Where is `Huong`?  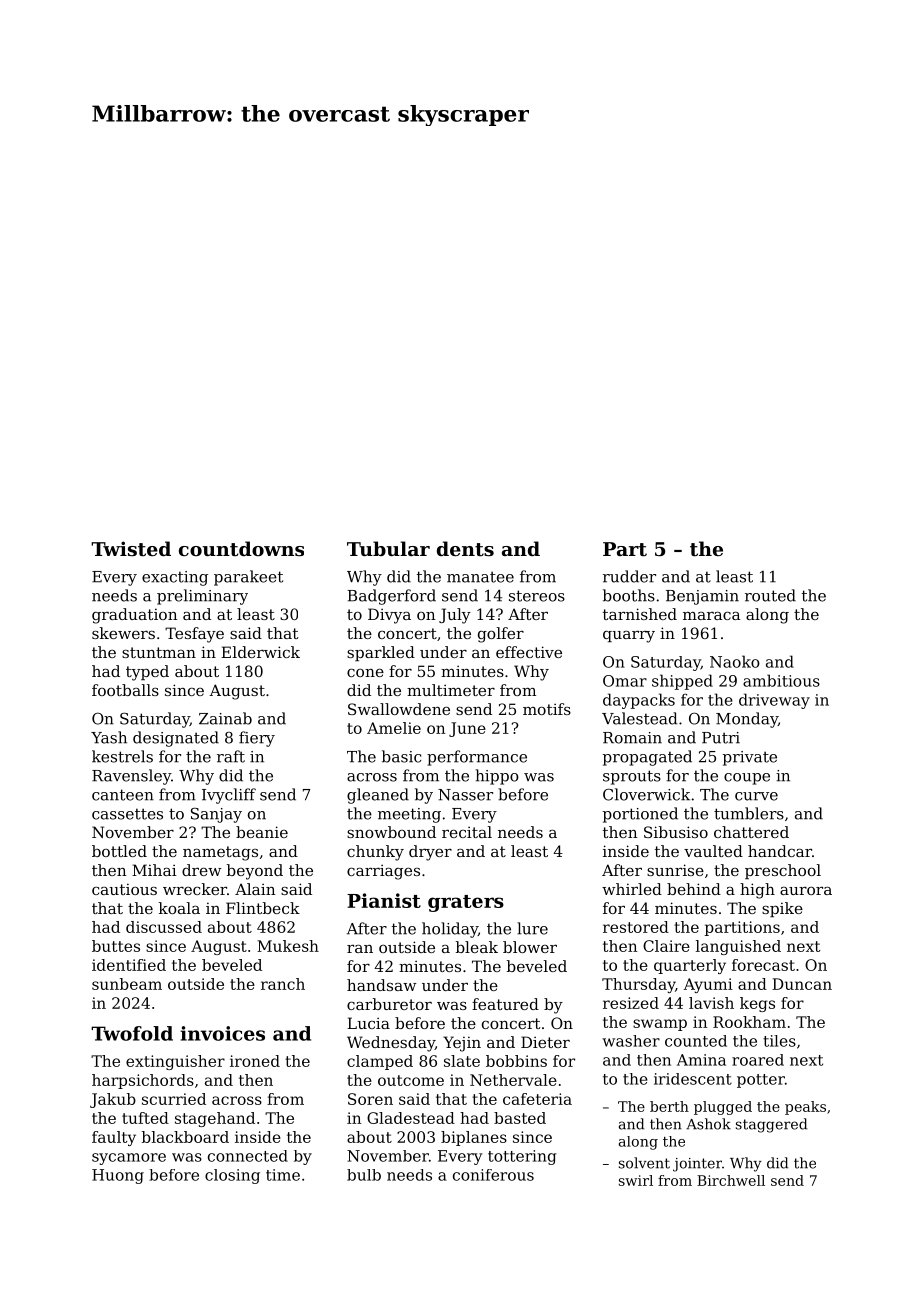
Huong is located at coordinates (118, 1176).
